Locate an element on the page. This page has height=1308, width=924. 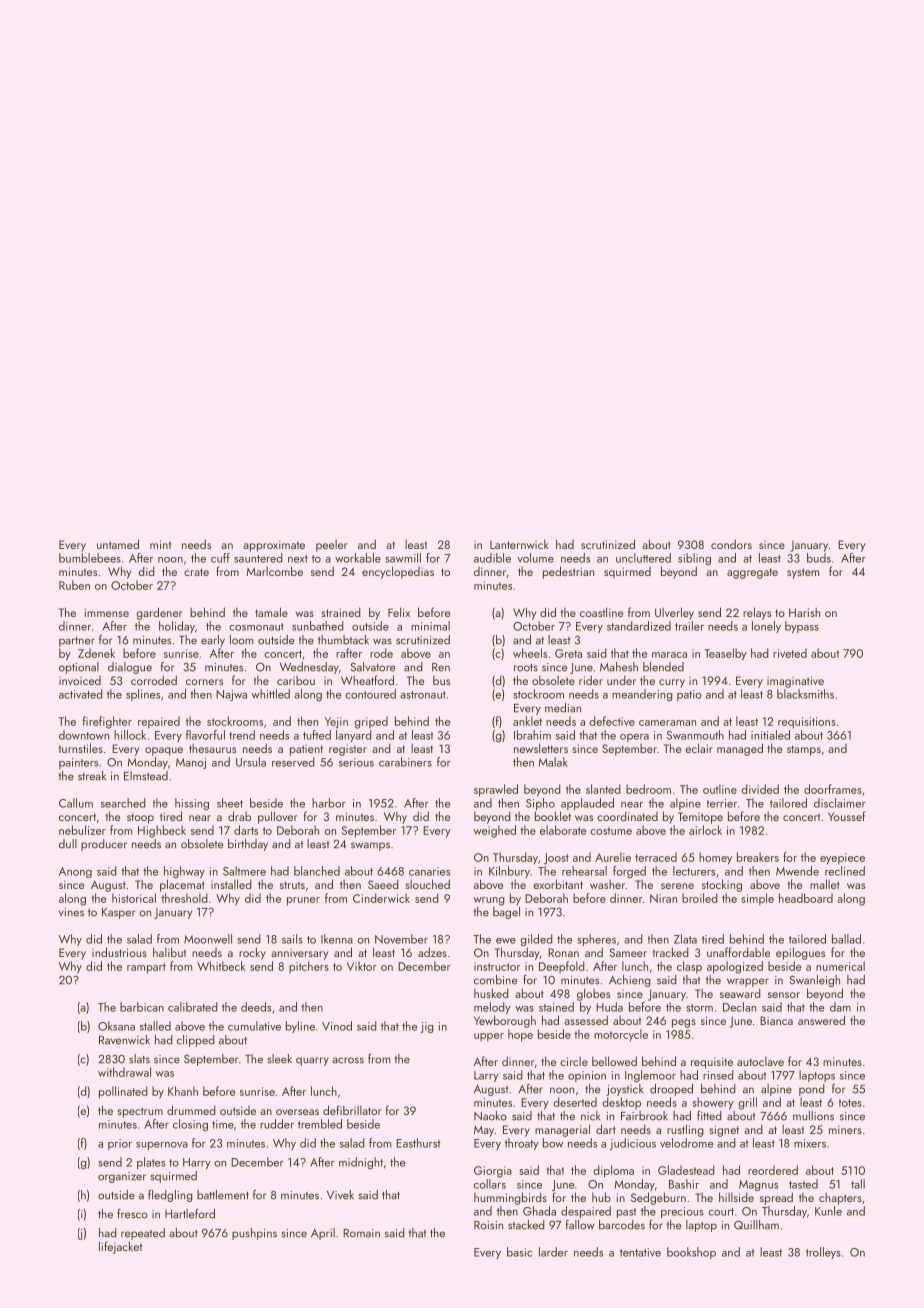
Salvatore is located at coordinates (372, 667).
